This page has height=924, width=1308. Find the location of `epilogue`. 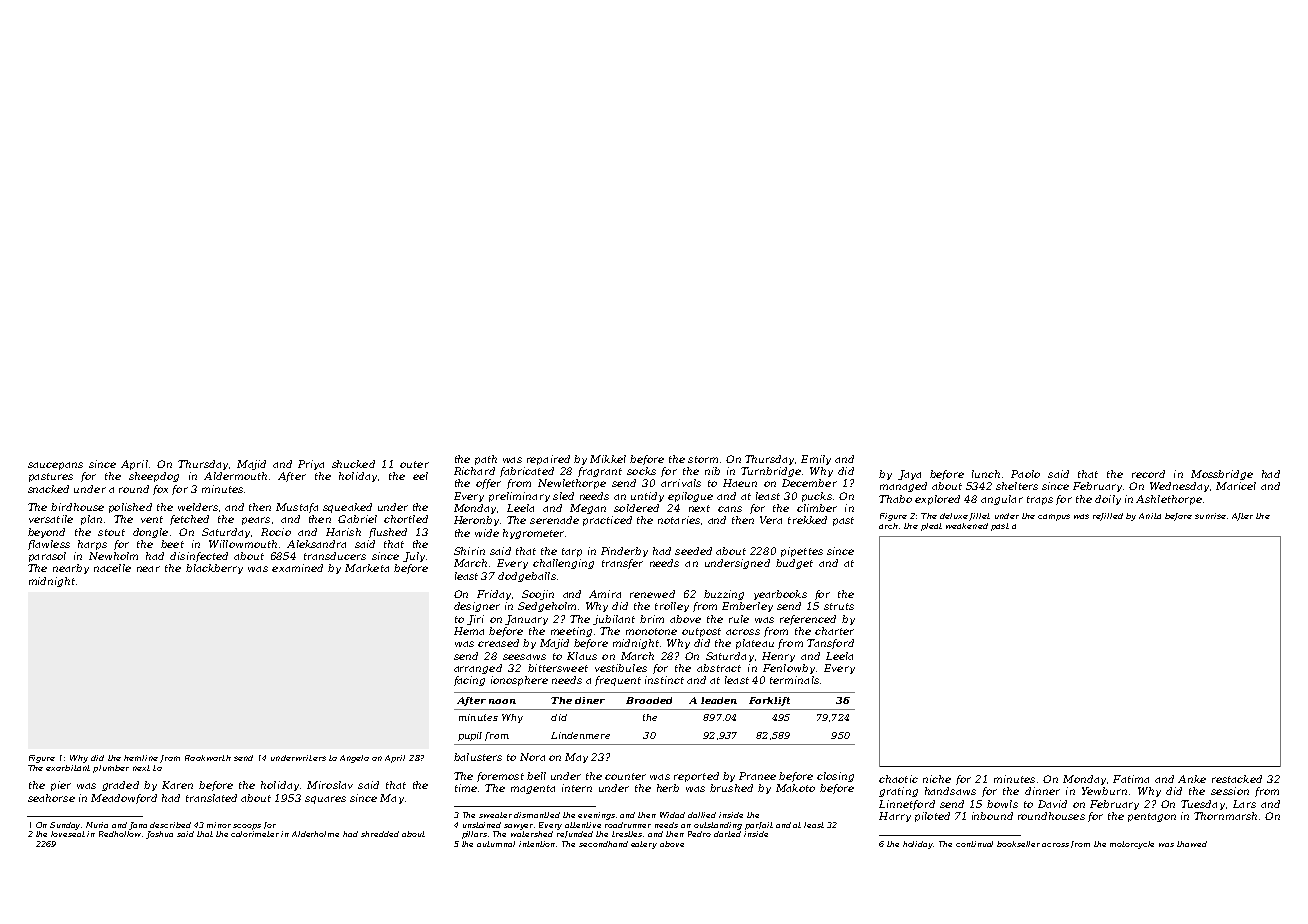

epilogue is located at coordinates (690, 497).
